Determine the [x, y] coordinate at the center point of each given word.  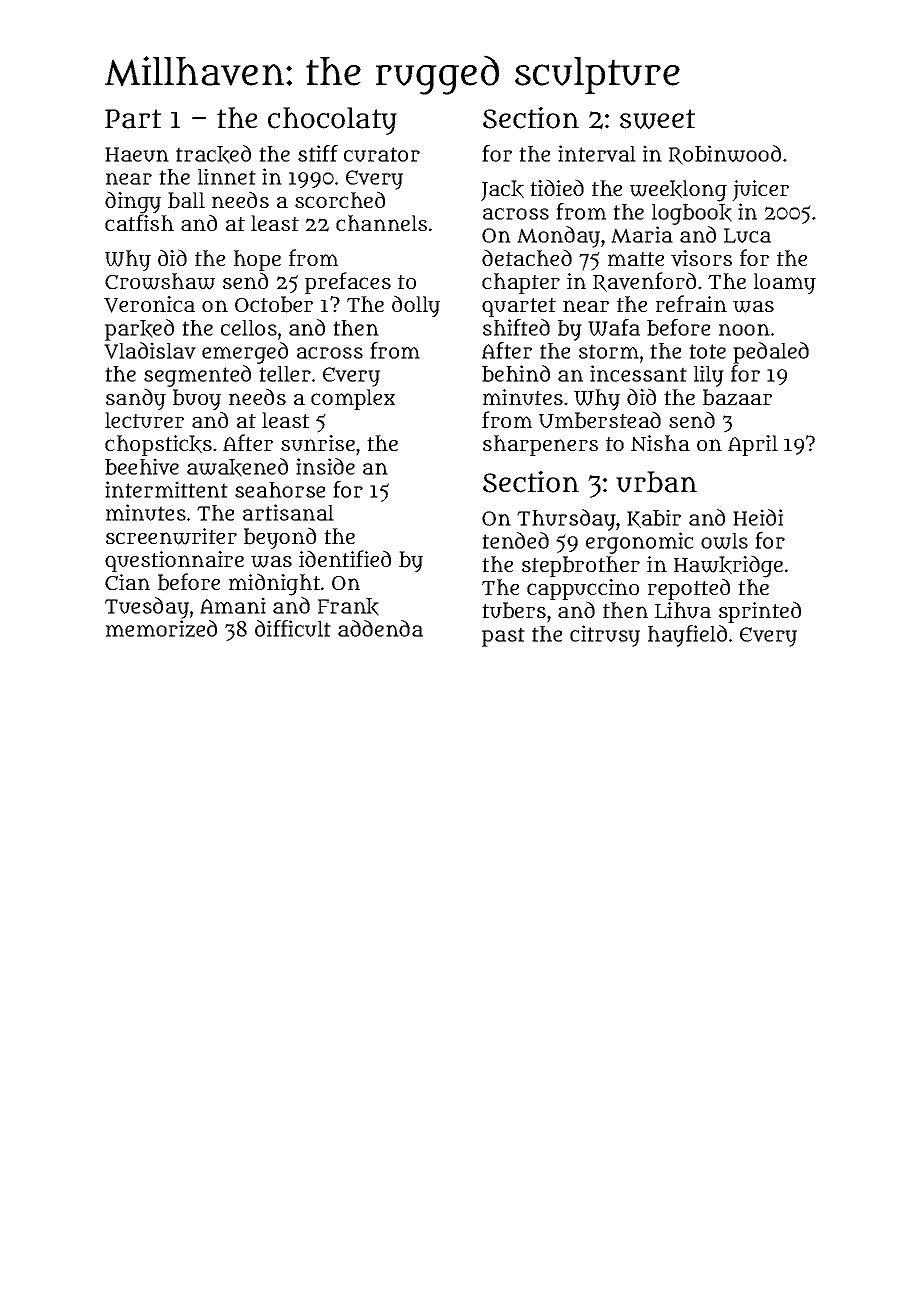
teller [285, 374]
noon [744, 330]
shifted [516, 327]
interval [597, 153]
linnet [227, 176]
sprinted [760, 612]
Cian [127, 582]
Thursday [566, 520]
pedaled [771, 353]
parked [139, 330]
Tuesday [147, 608]
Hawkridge [728, 566]
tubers [514, 610]
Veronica [149, 304]
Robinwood [725, 155]
